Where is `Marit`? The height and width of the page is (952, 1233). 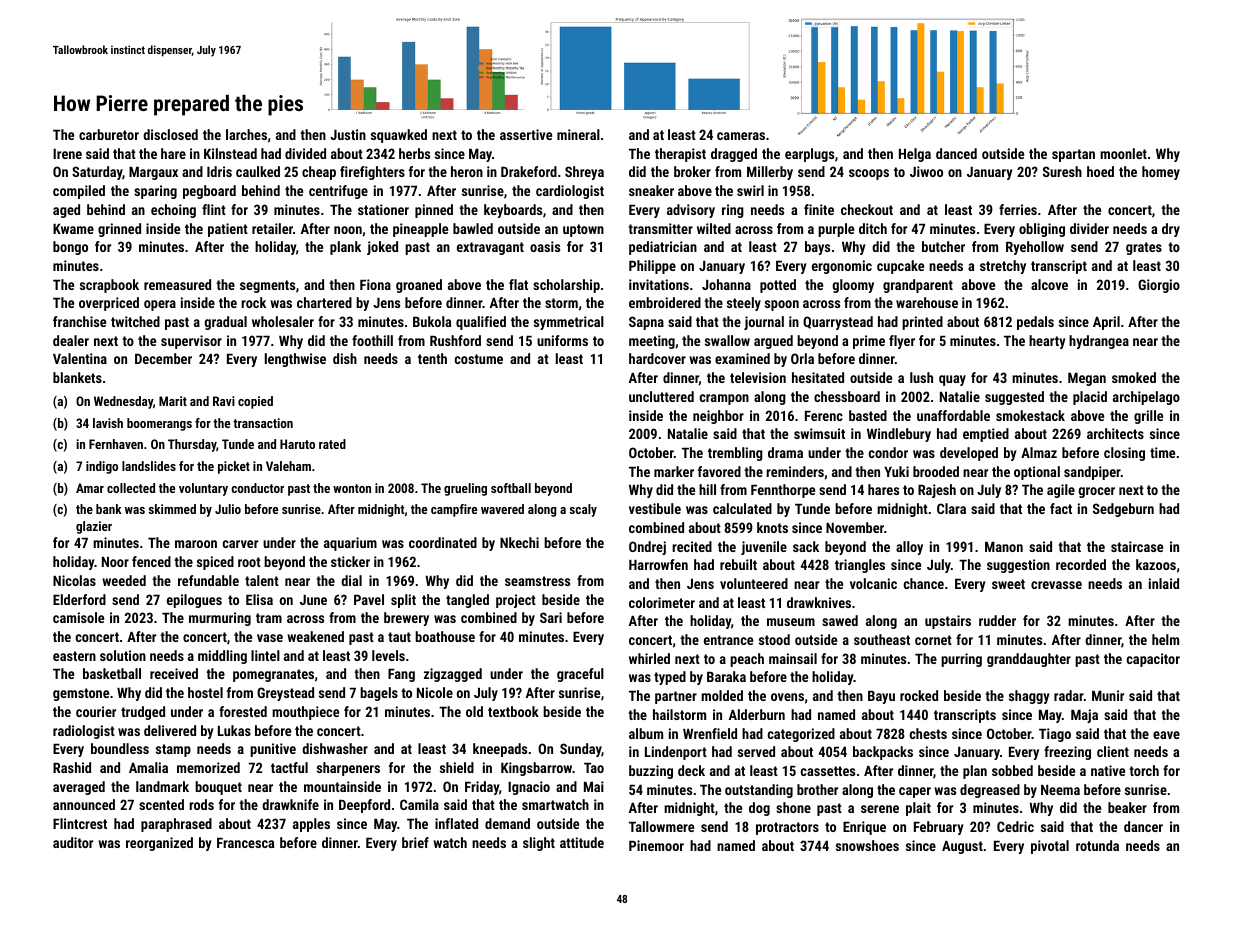
Marit is located at coordinates (173, 401).
